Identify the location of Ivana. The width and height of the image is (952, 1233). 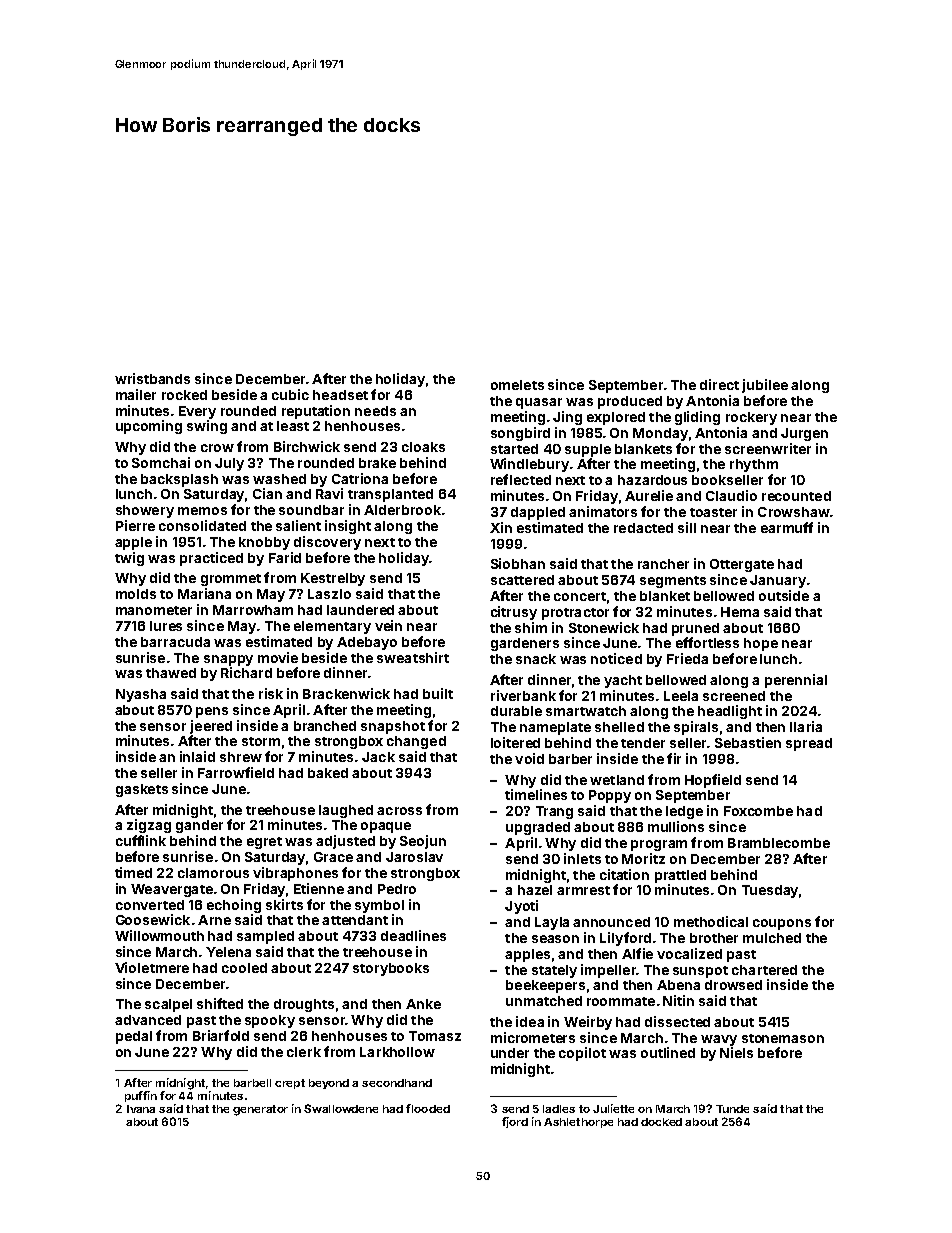
(141, 1109).
